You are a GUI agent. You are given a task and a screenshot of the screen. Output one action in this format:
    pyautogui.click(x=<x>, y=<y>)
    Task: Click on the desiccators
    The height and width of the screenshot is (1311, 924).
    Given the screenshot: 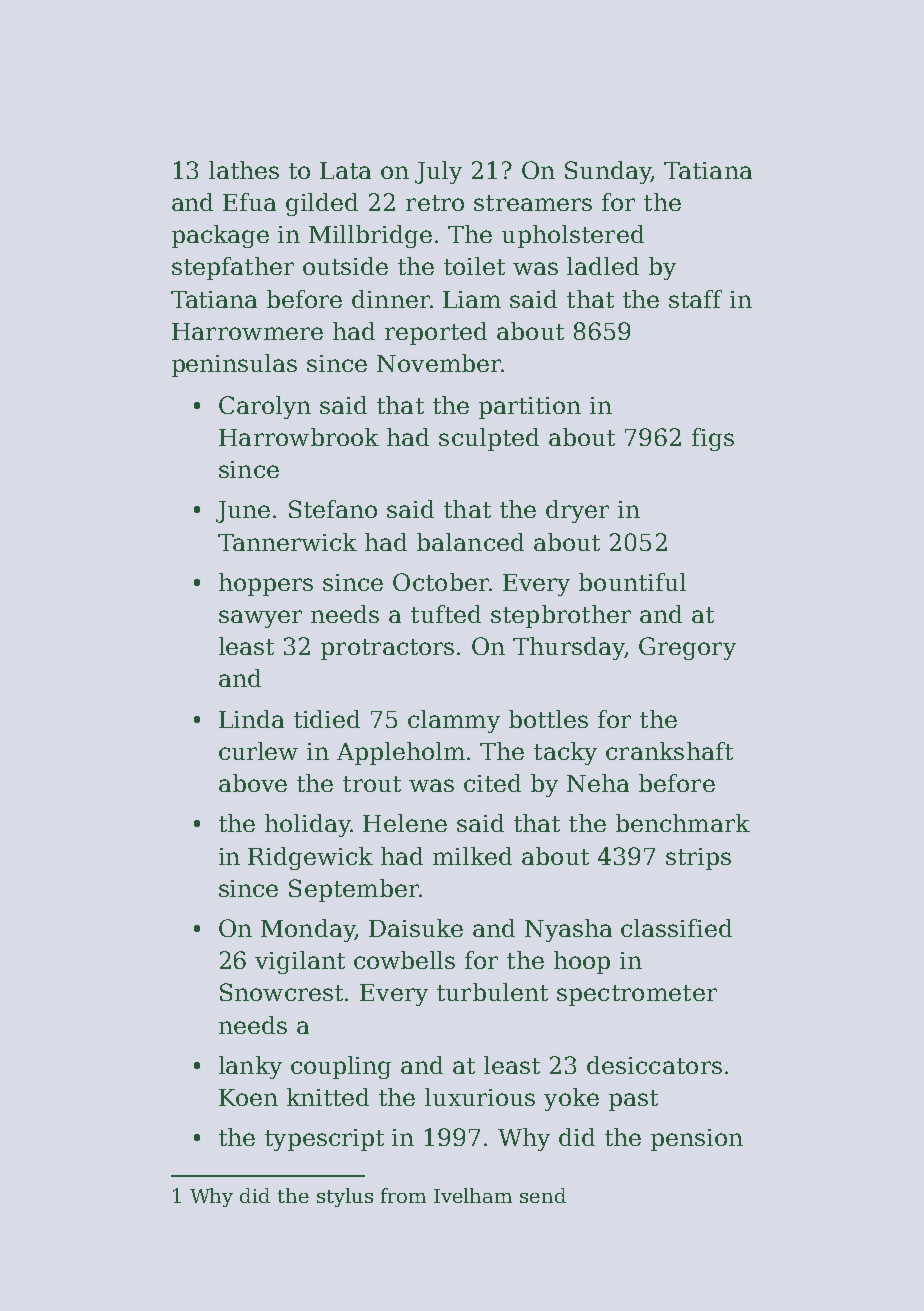 What is the action you would take?
    pyautogui.click(x=654, y=1065)
